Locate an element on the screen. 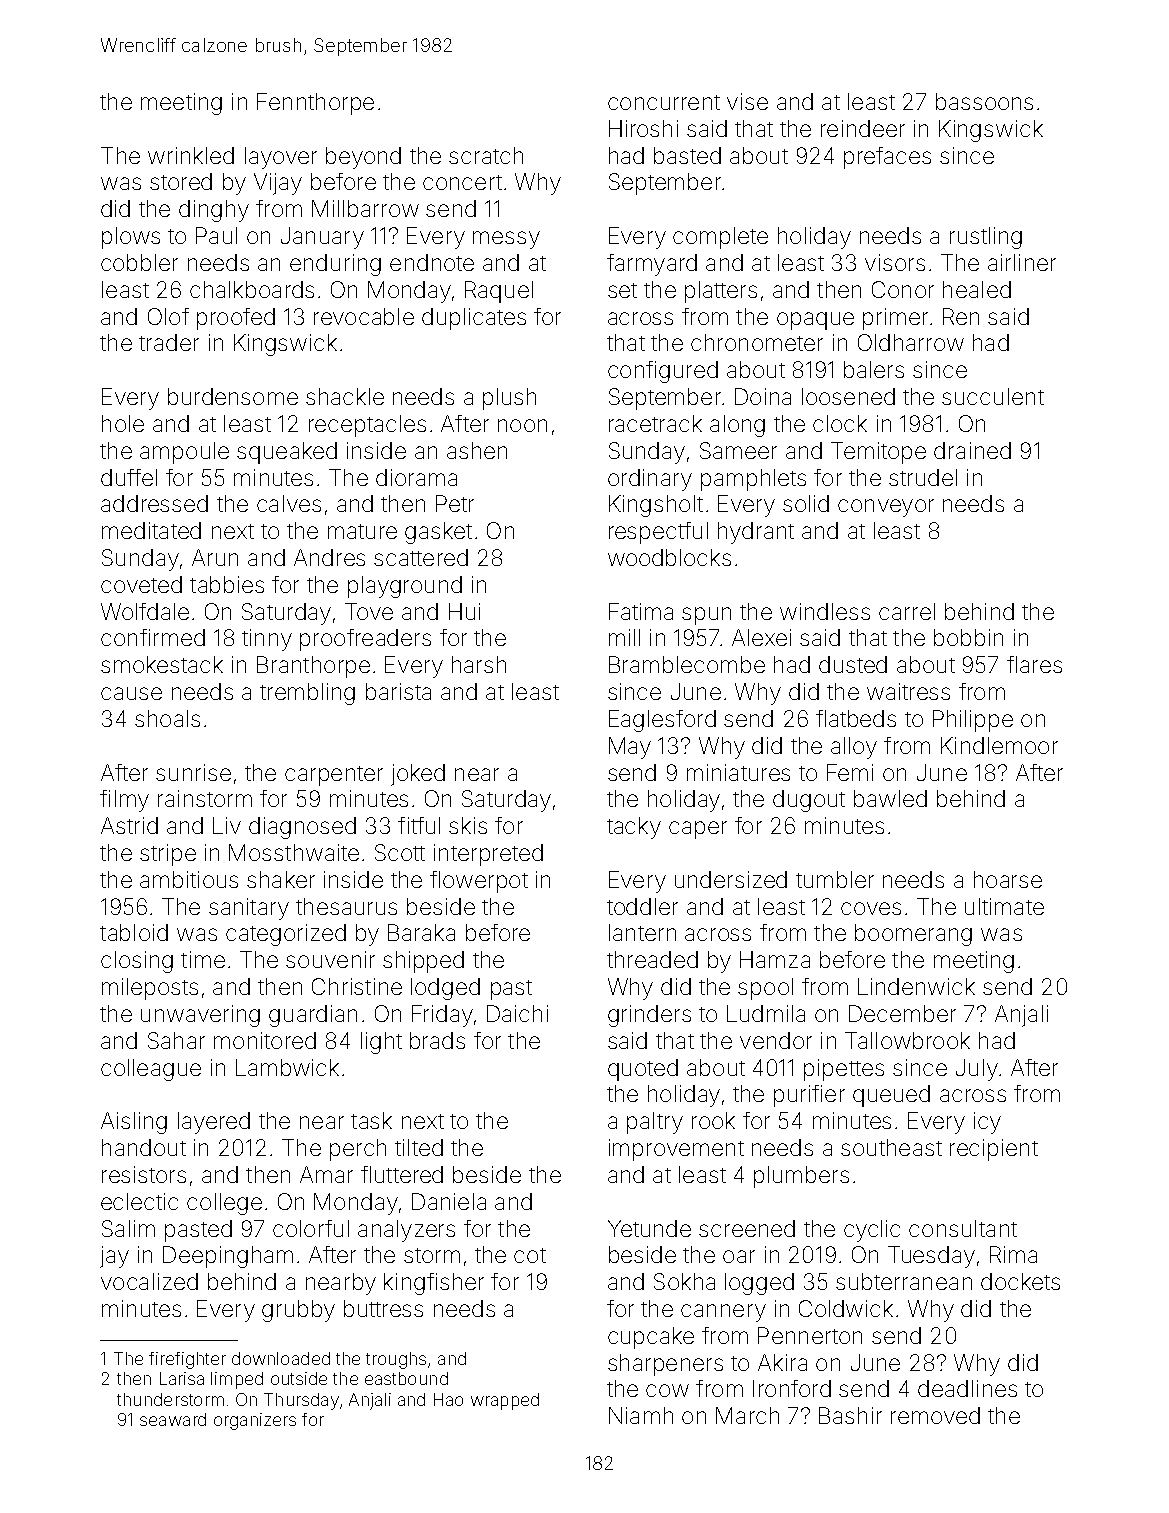 This screenshot has width=1169, height=1513. flatbeds is located at coordinates (856, 718).
